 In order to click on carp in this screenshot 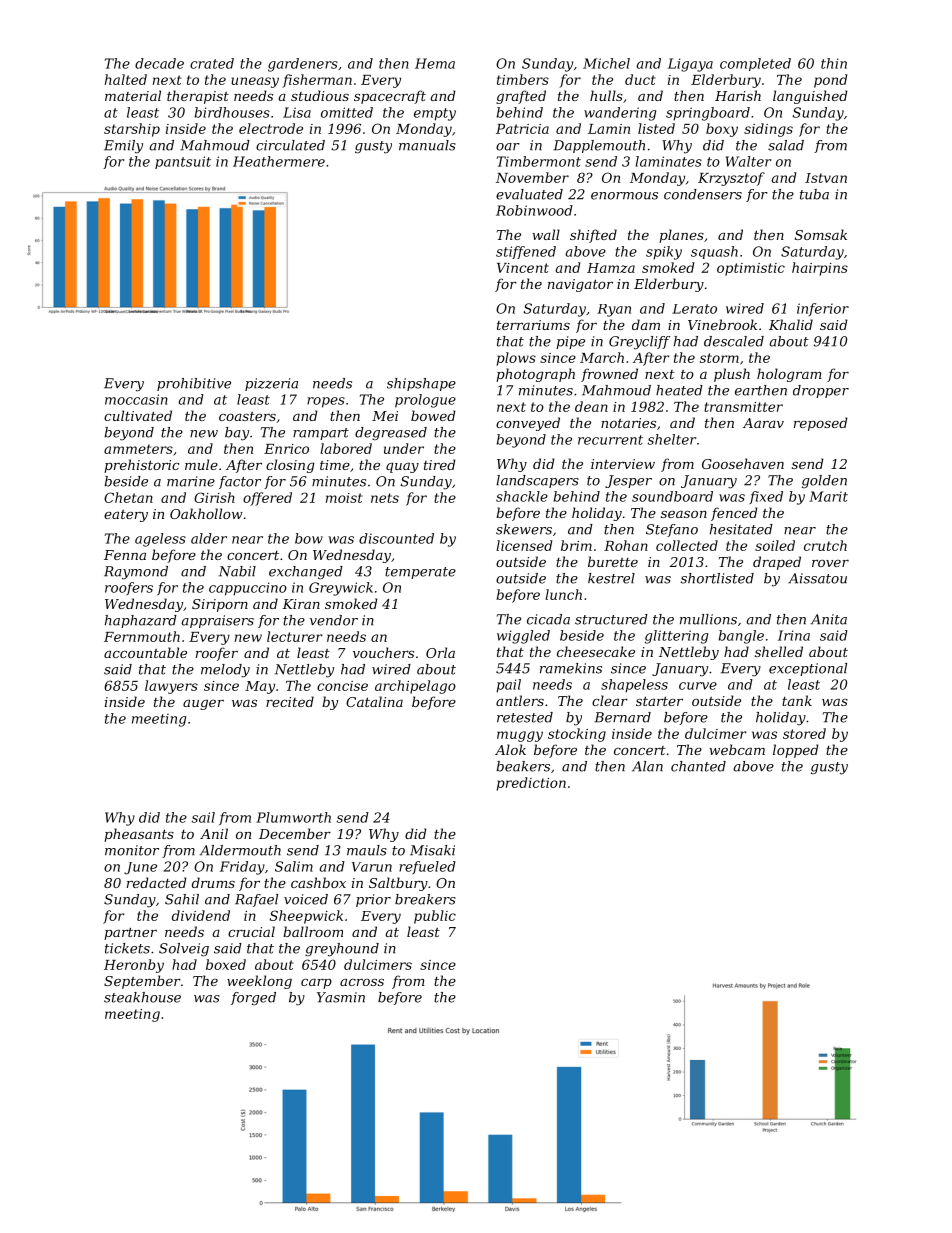, I will do `click(316, 984)`.
